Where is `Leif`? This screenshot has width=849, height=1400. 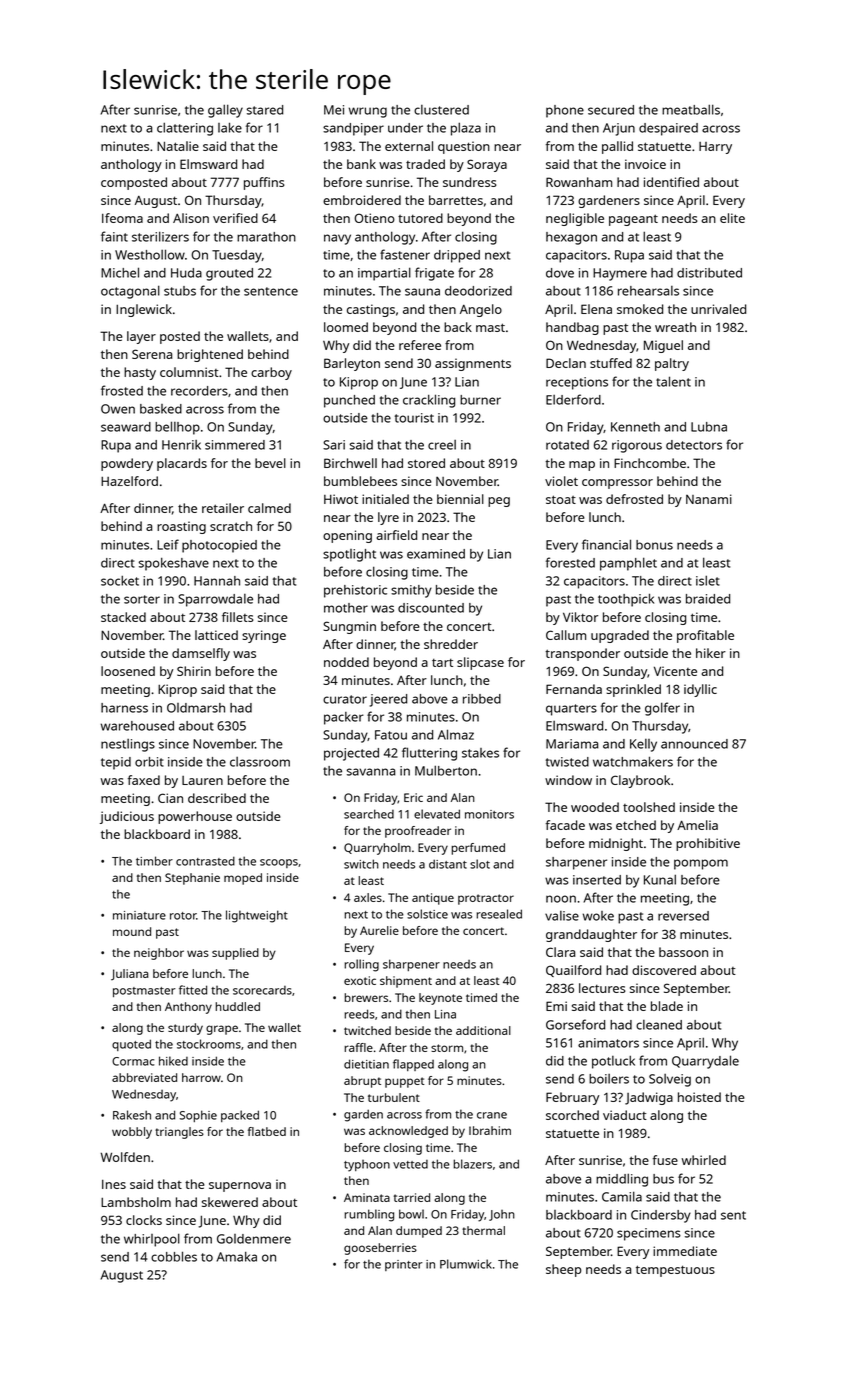
Leif is located at coordinates (168, 544).
